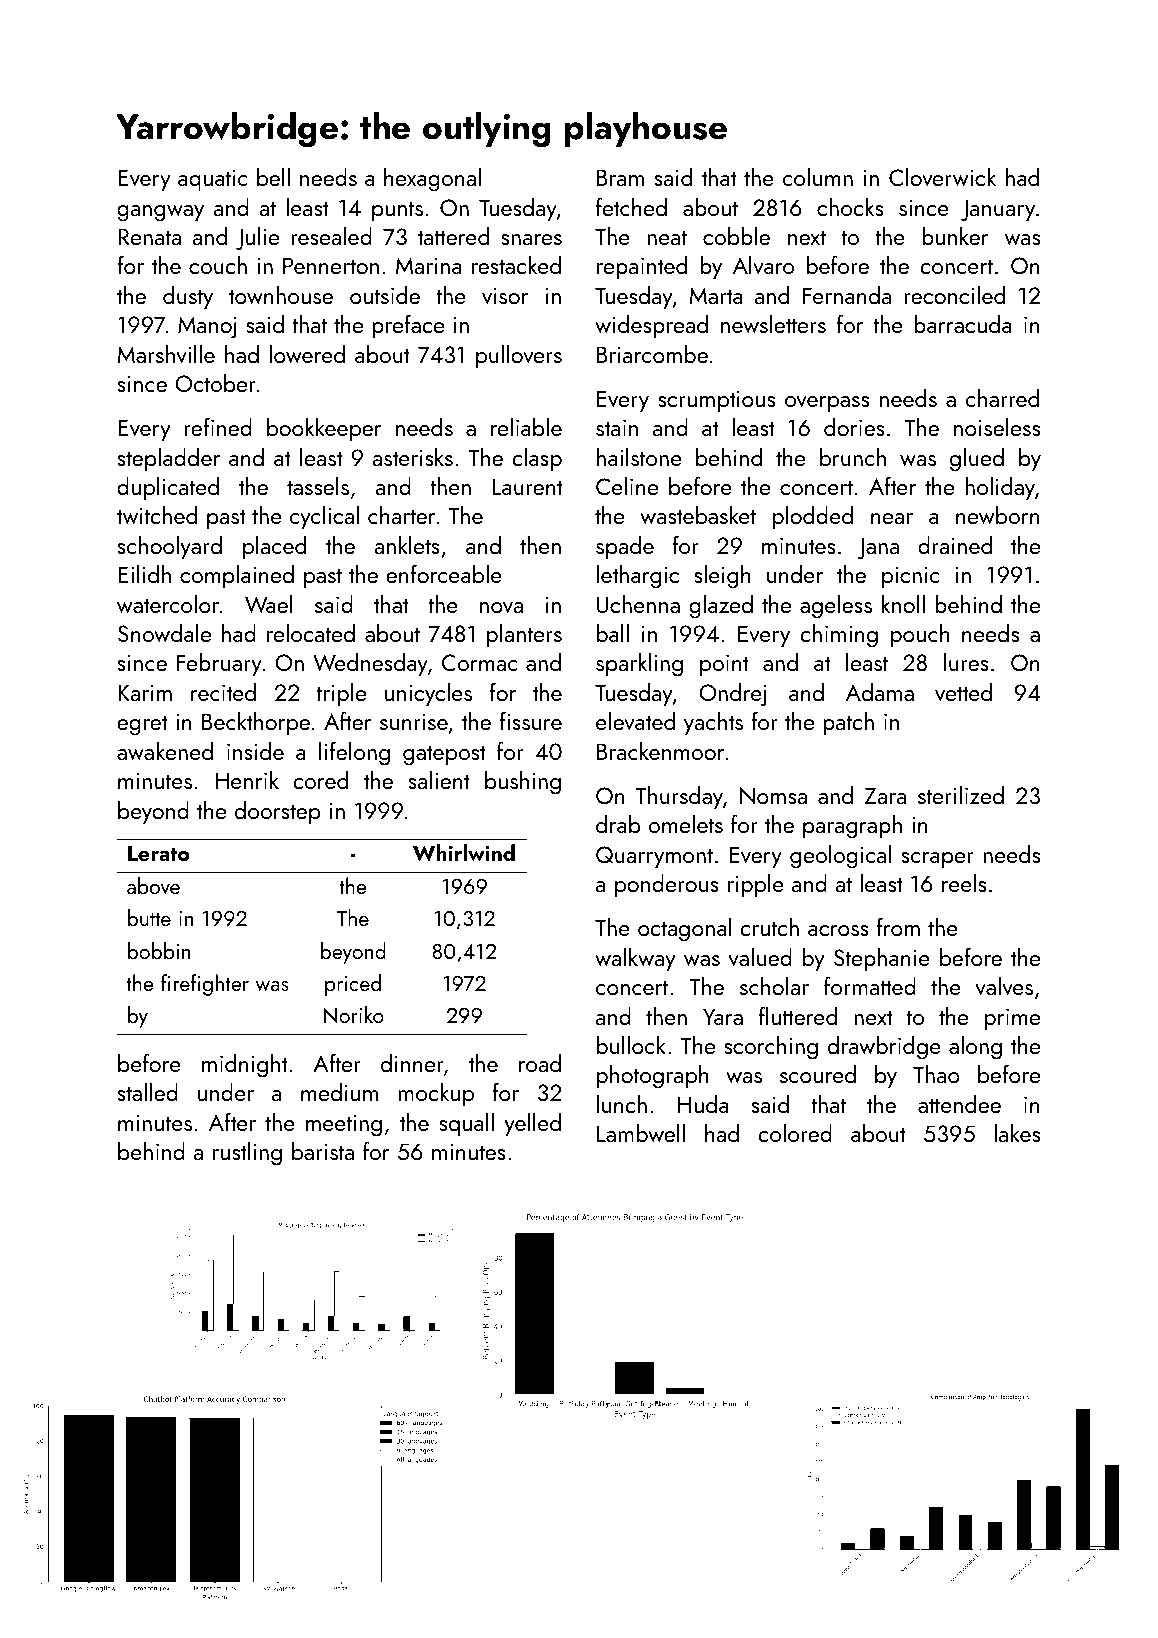 This document has height=1638, width=1158. Describe the element at coordinates (1004, 986) in the document. I see `valves` at that location.
